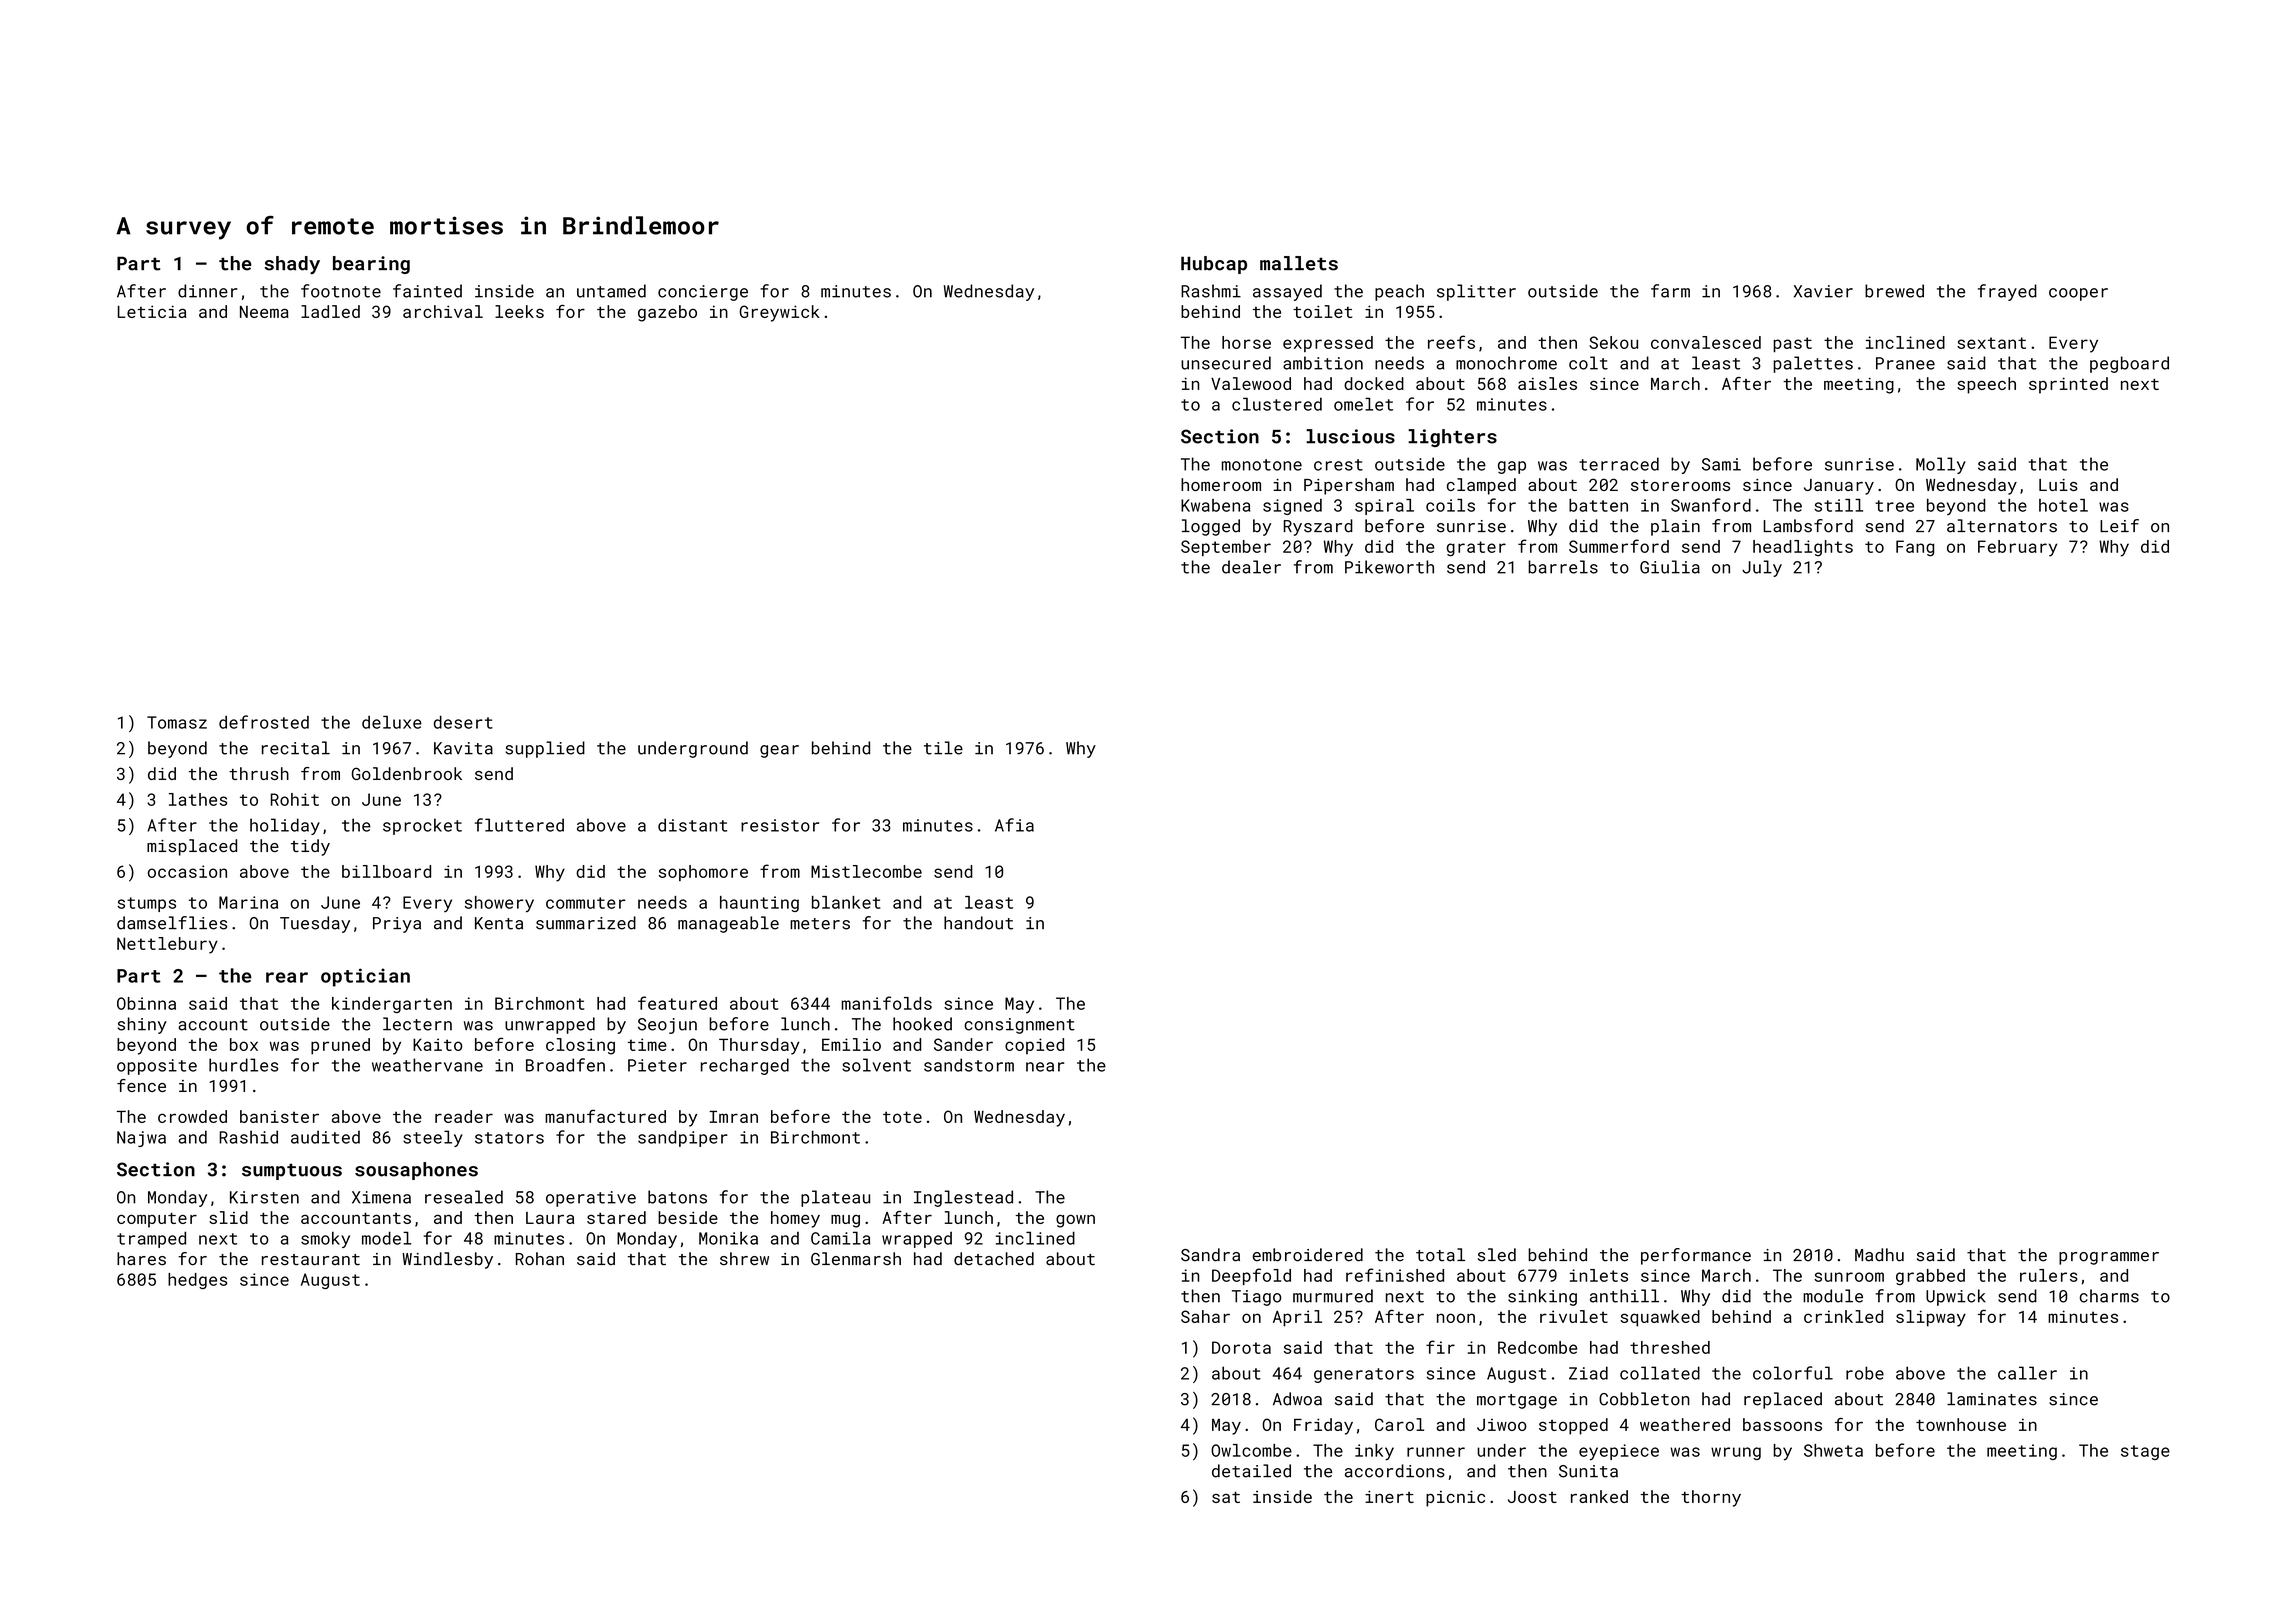  What do you see at coordinates (2018, 548) in the screenshot?
I see `February` at bounding box center [2018, 548].
